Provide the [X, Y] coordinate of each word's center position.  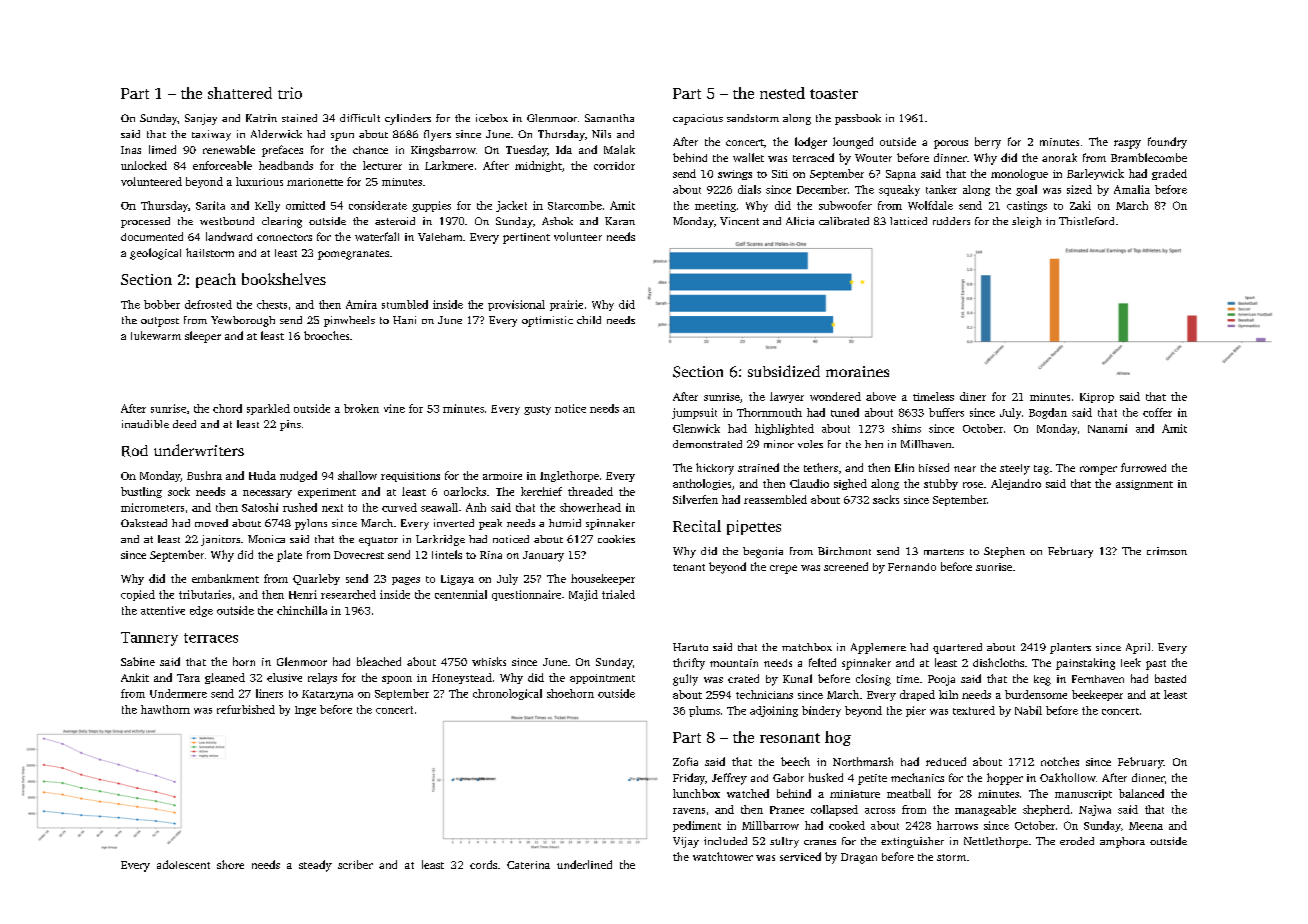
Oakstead [144, 523]
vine [394, 408]
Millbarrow [770, 825]
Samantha [609, 118]
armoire [502, 476]
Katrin [261, 118]
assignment [1144, 485]
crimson [1167, 551]
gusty [537, 410]
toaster [834, 94]
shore [230, 864]
